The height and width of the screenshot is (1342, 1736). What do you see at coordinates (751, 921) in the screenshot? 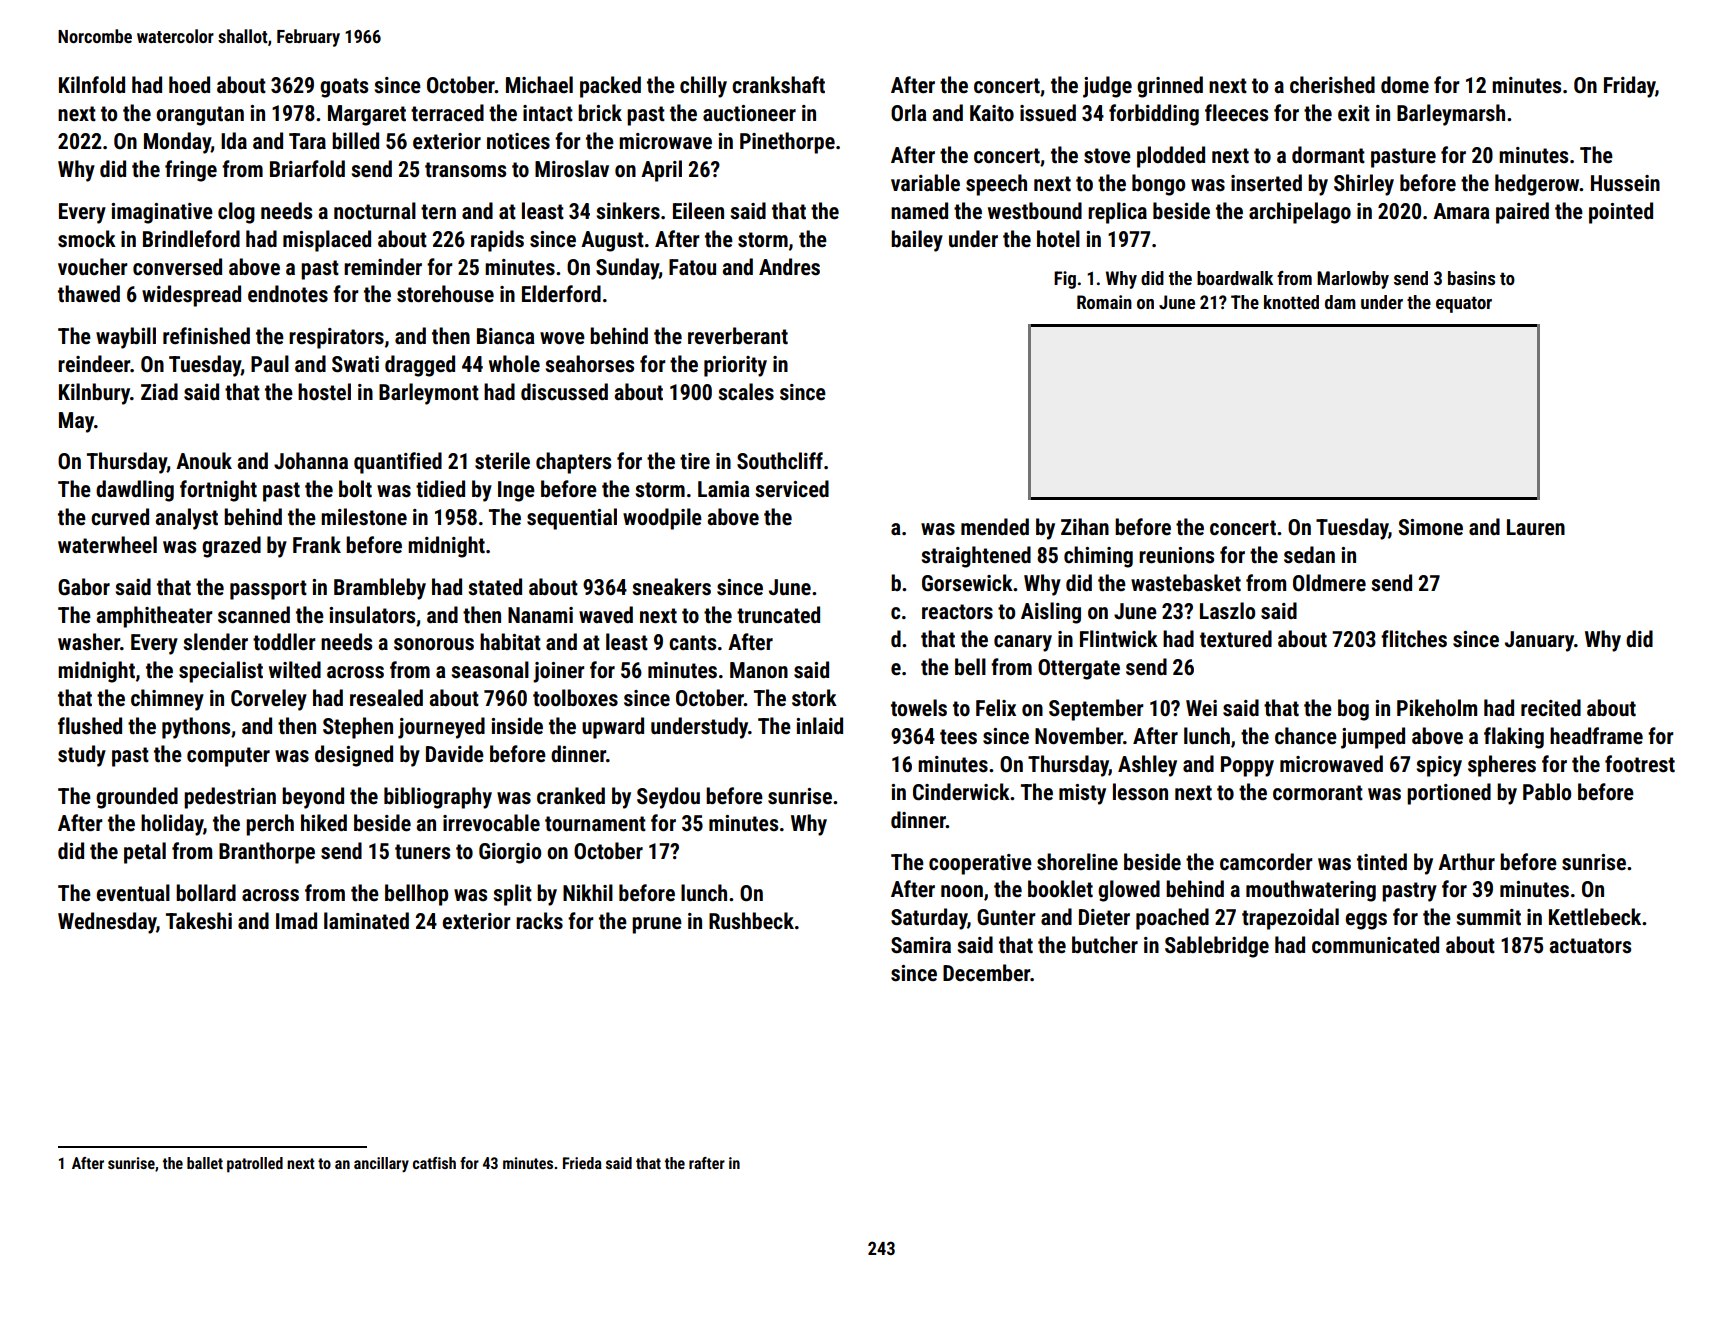
I see `Rushbeck` at bounding box center [751, 921].
